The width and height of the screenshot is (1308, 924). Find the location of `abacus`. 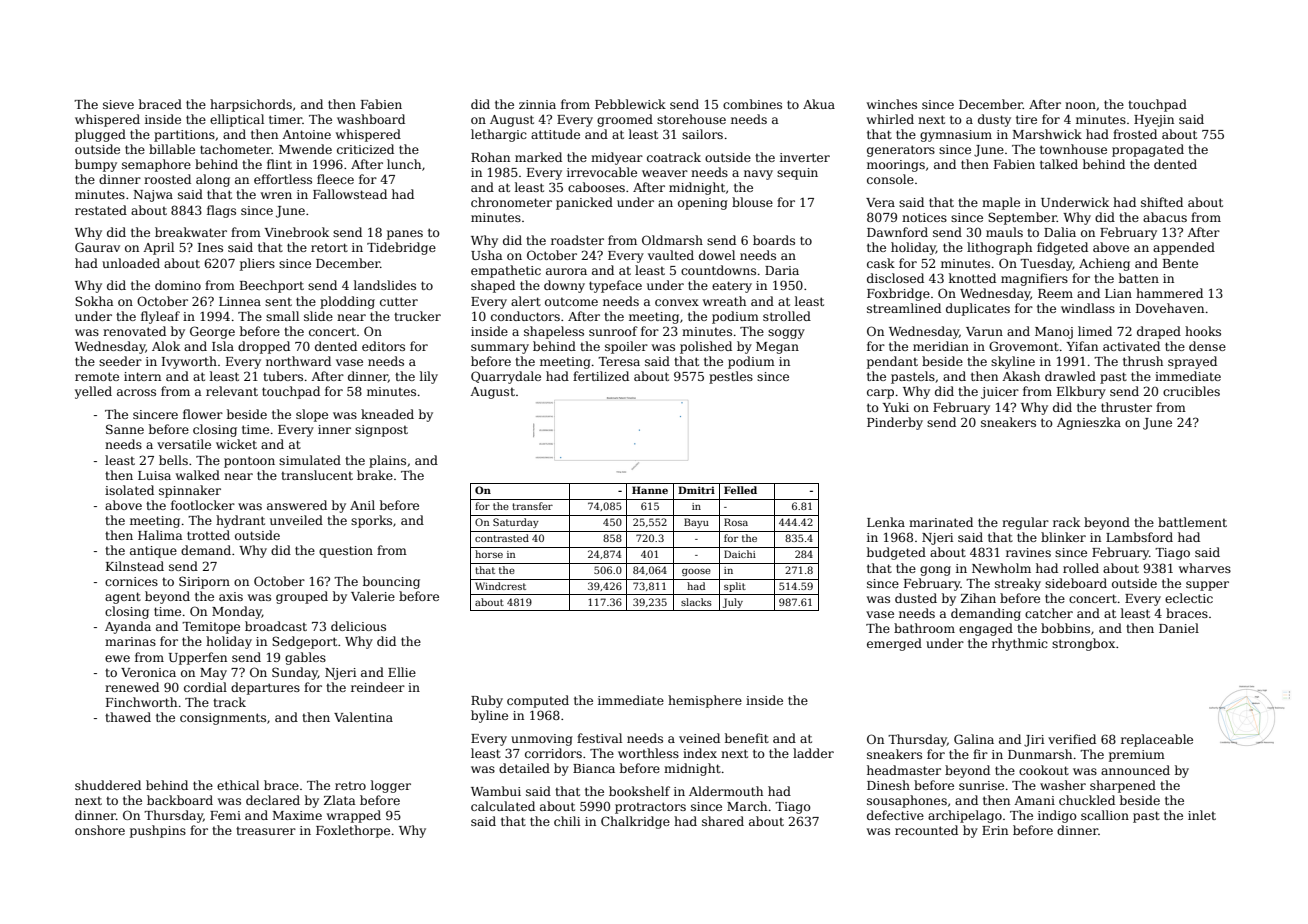

abacus is located at coordinates (1165, 217).
